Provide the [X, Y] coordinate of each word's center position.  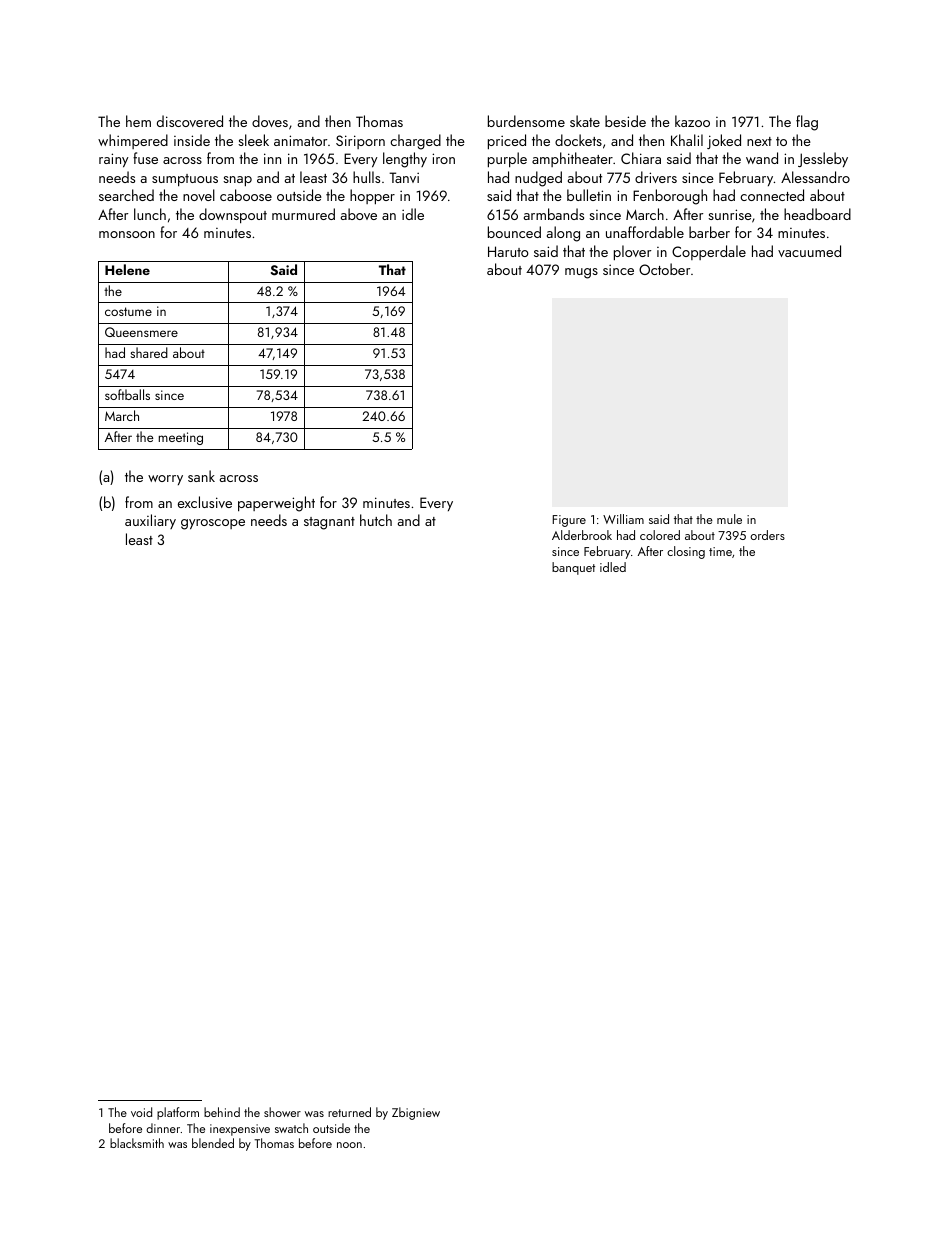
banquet [573, 568]
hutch [376, 520]
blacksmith [137, 1143]
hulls [366, 177]
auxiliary [150, 521]
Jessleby [823, 159]
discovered [190, 121]
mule [729, 519]
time [720, 551]
